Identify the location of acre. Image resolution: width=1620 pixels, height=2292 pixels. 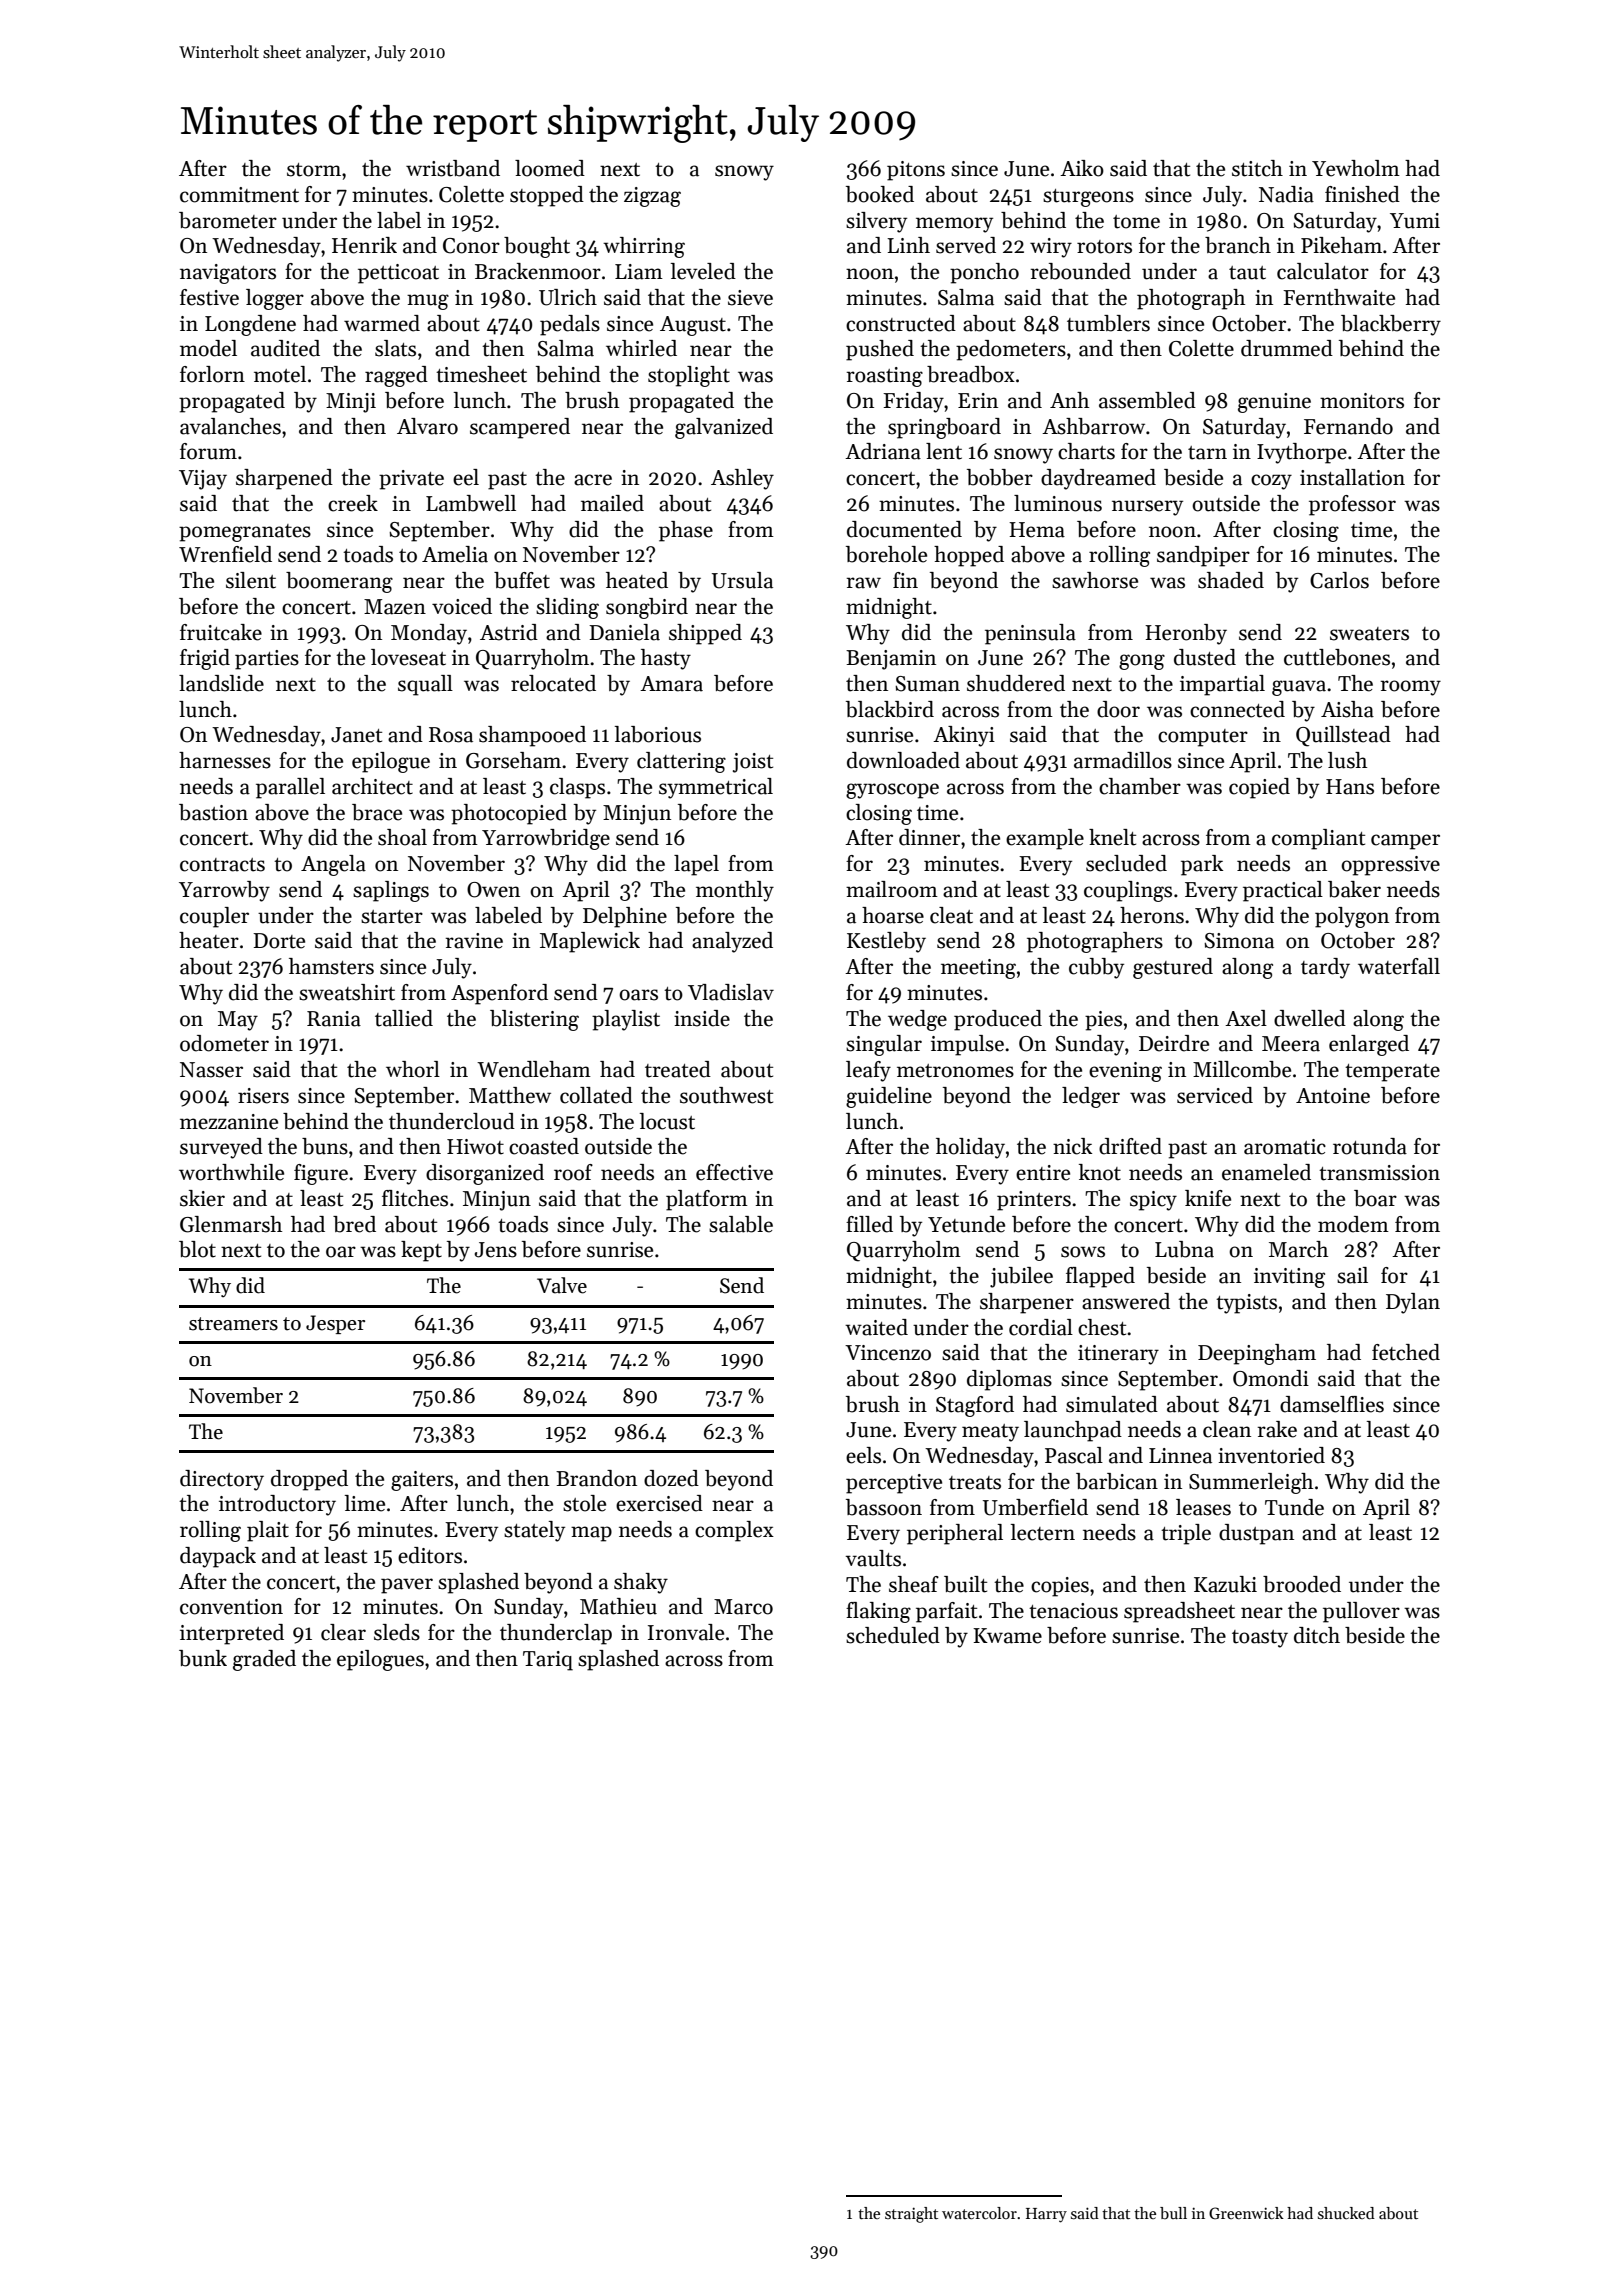
(593, 480).
